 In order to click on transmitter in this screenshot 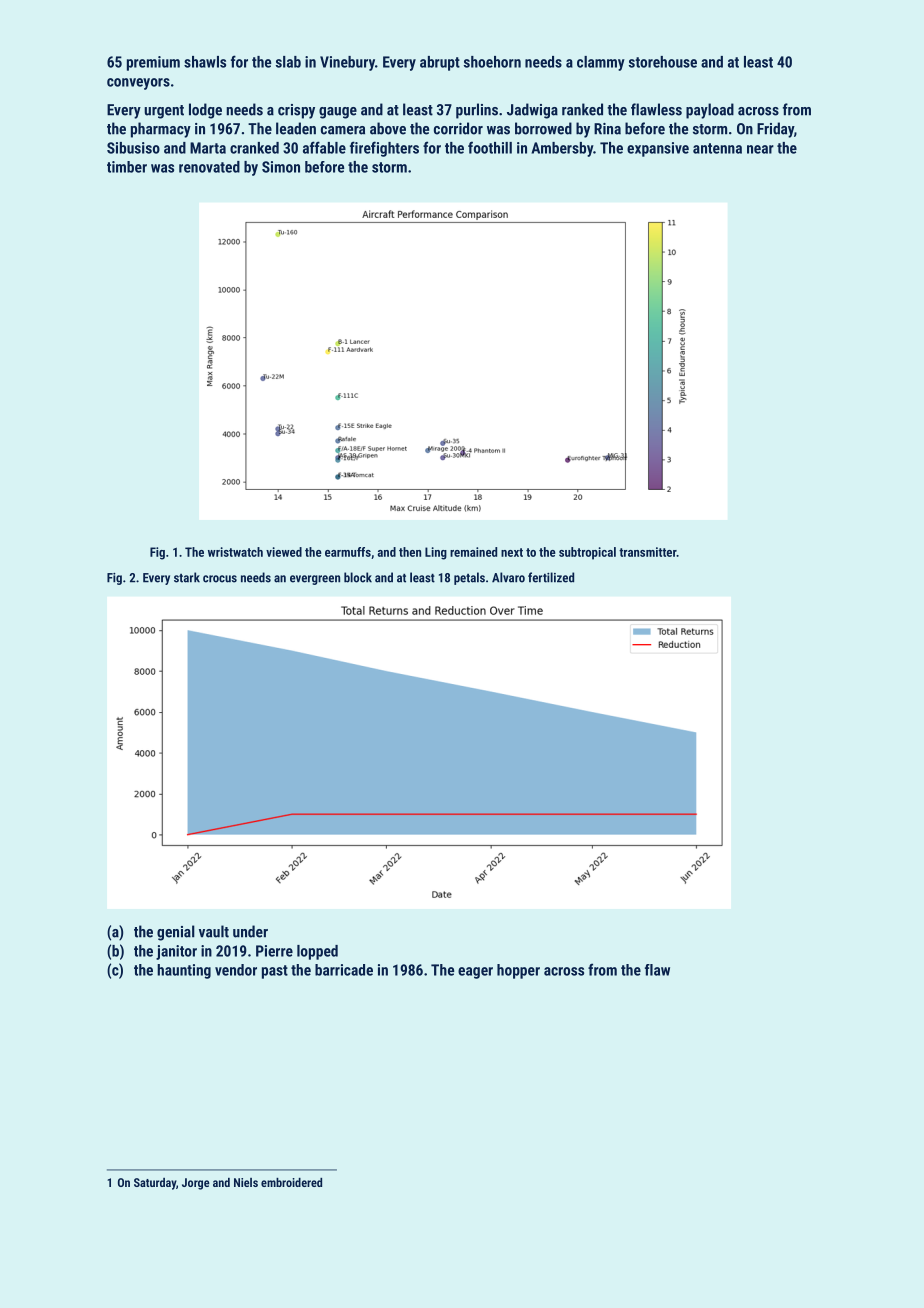, I will do `click(648, 552)`.
